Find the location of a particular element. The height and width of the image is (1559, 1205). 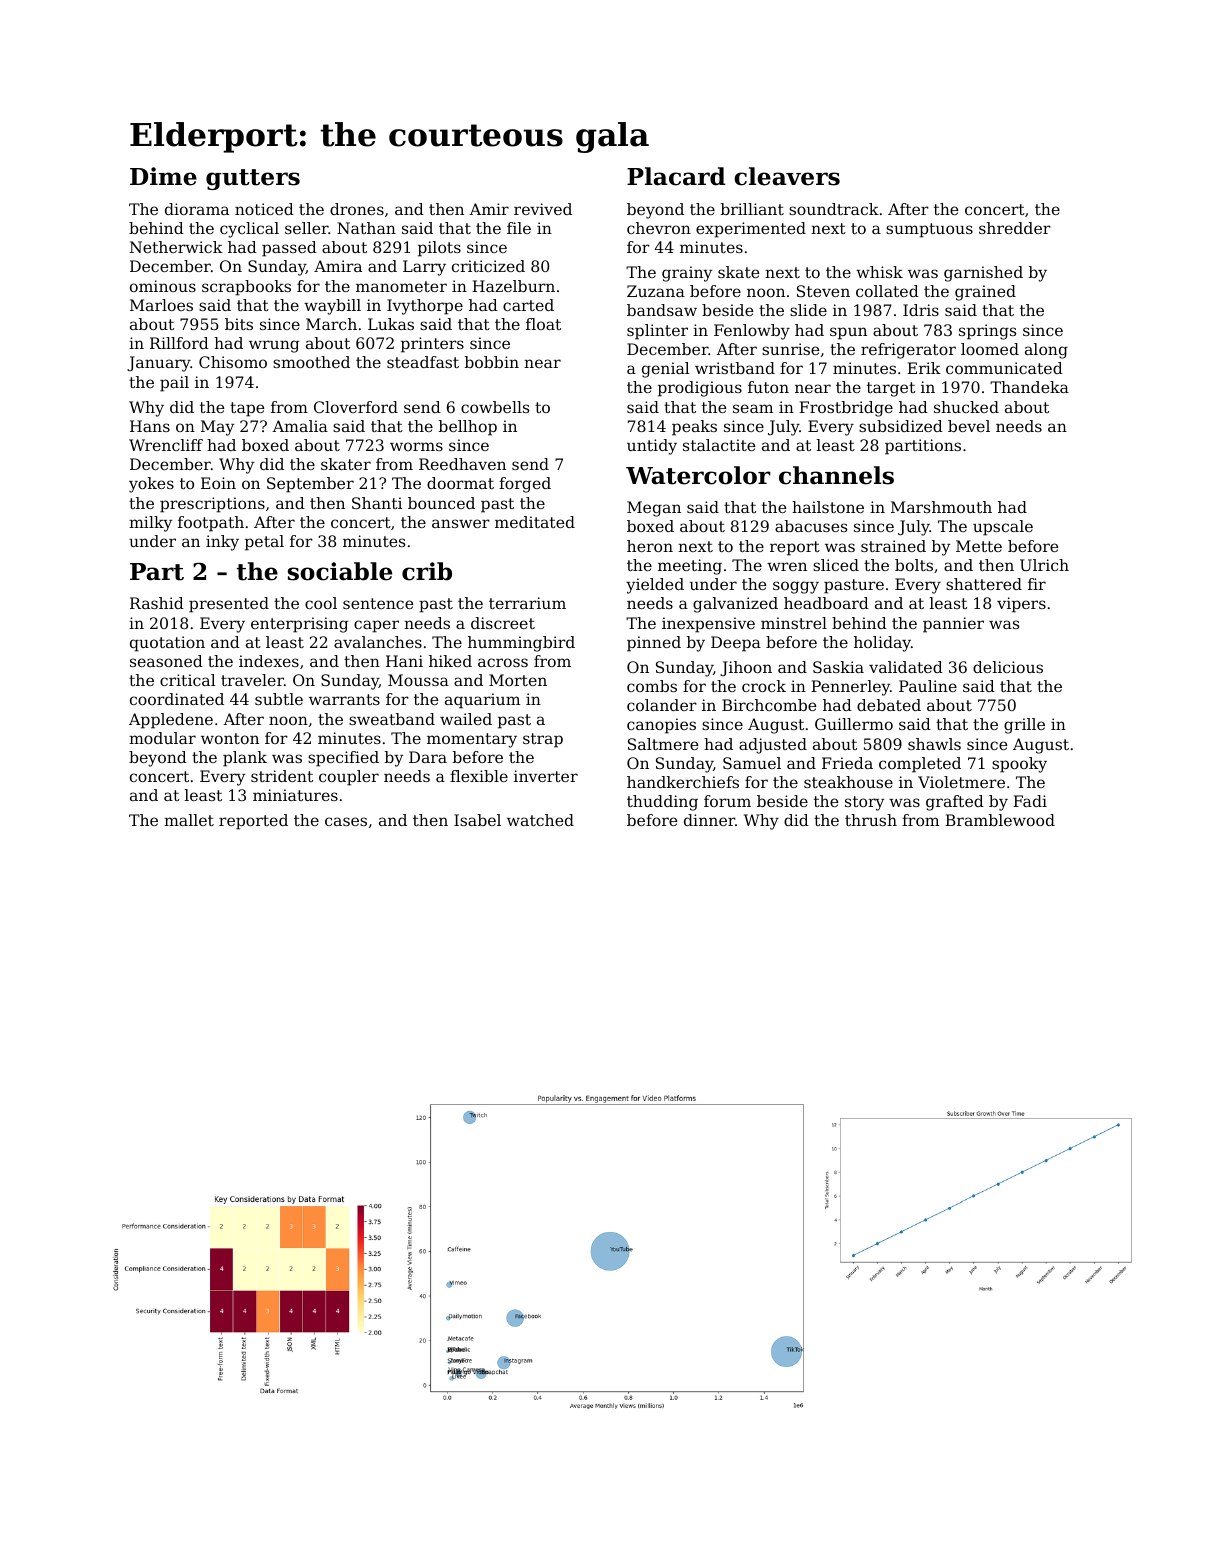

inverter is located at coordinates (546, 776).
